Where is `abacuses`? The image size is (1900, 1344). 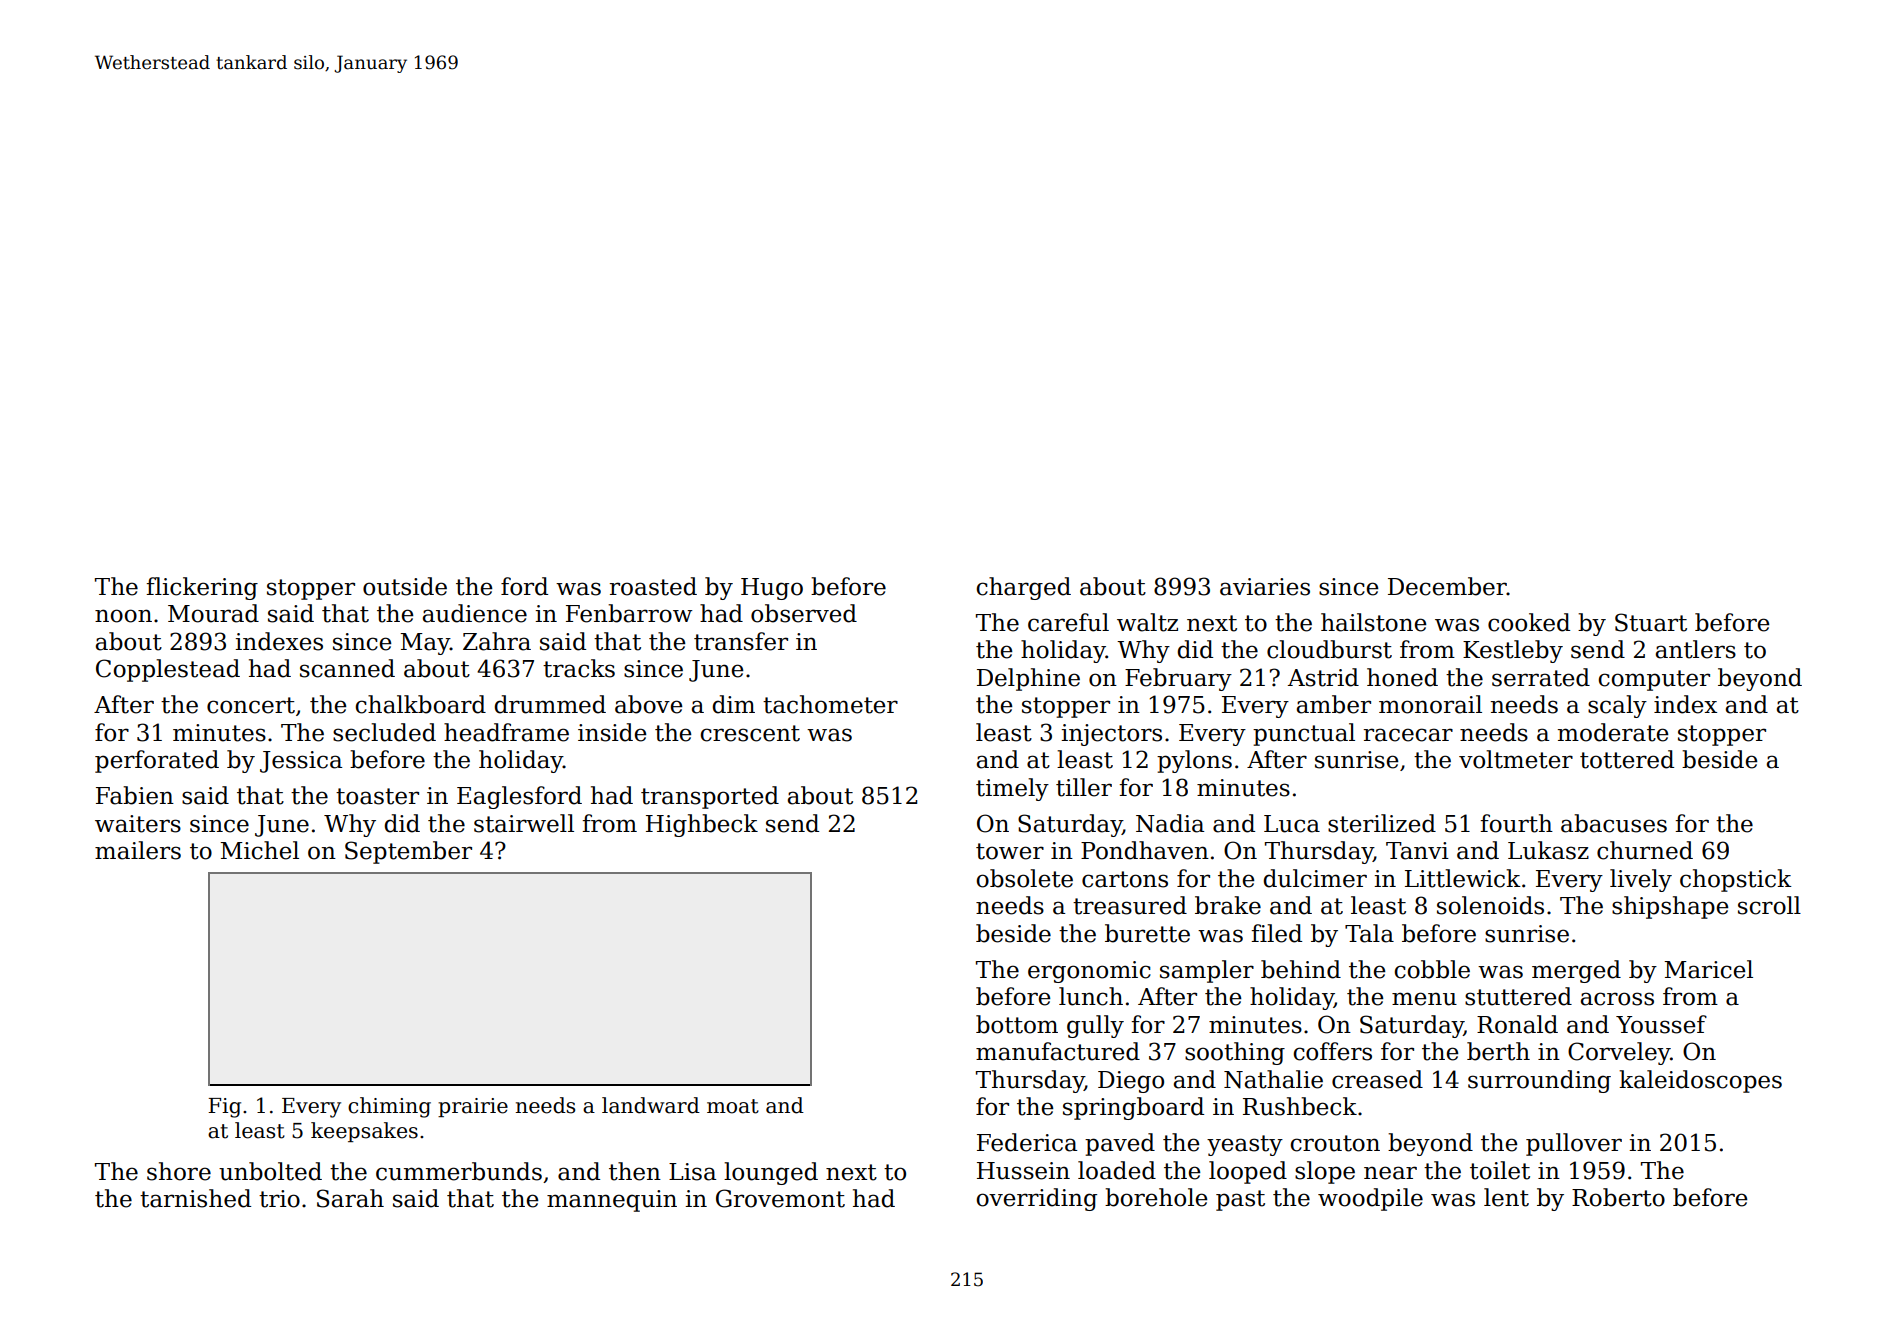 abacuses is located at coordinates (1614, 823).
